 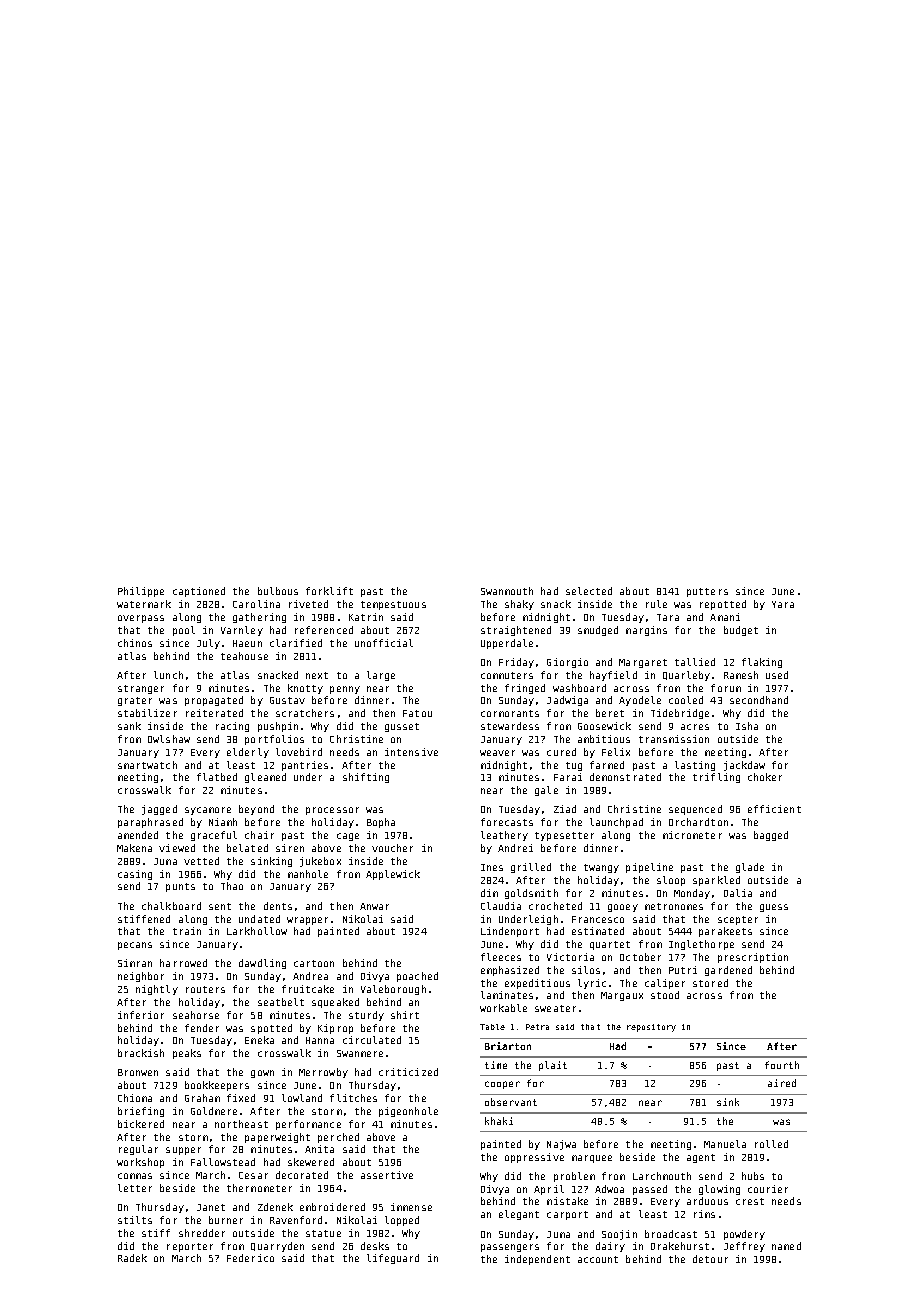 I want to click on Radek, so click(x=132, y=1258).
